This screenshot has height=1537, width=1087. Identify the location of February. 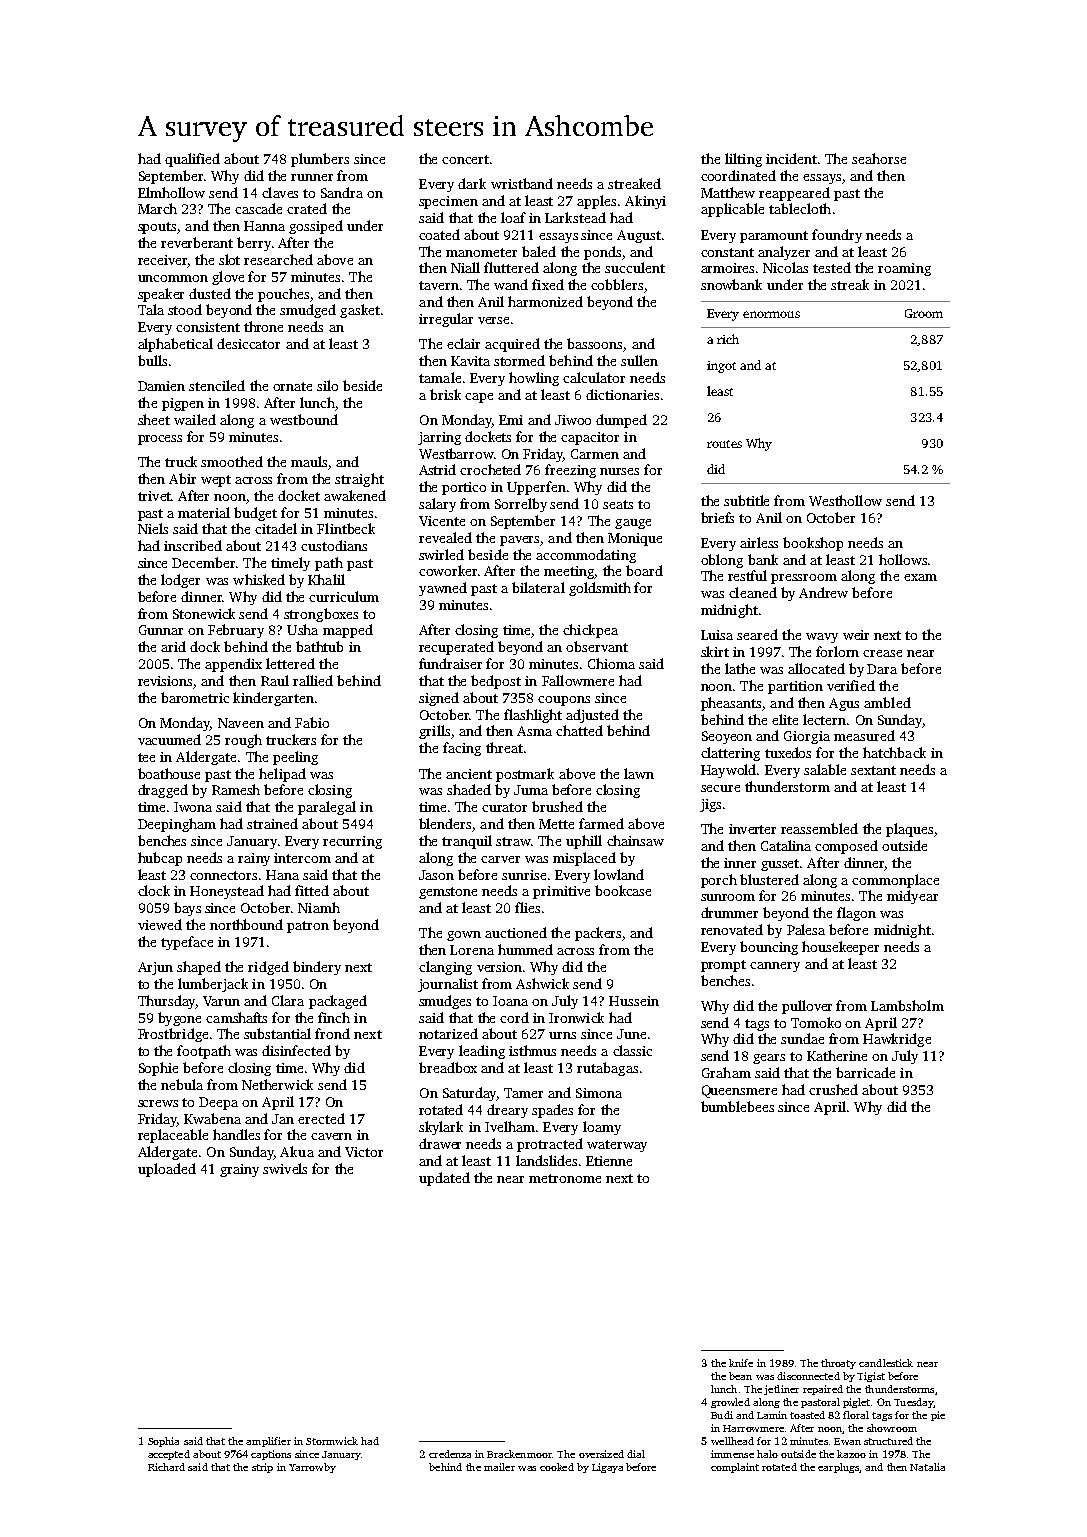
(236, 631).
